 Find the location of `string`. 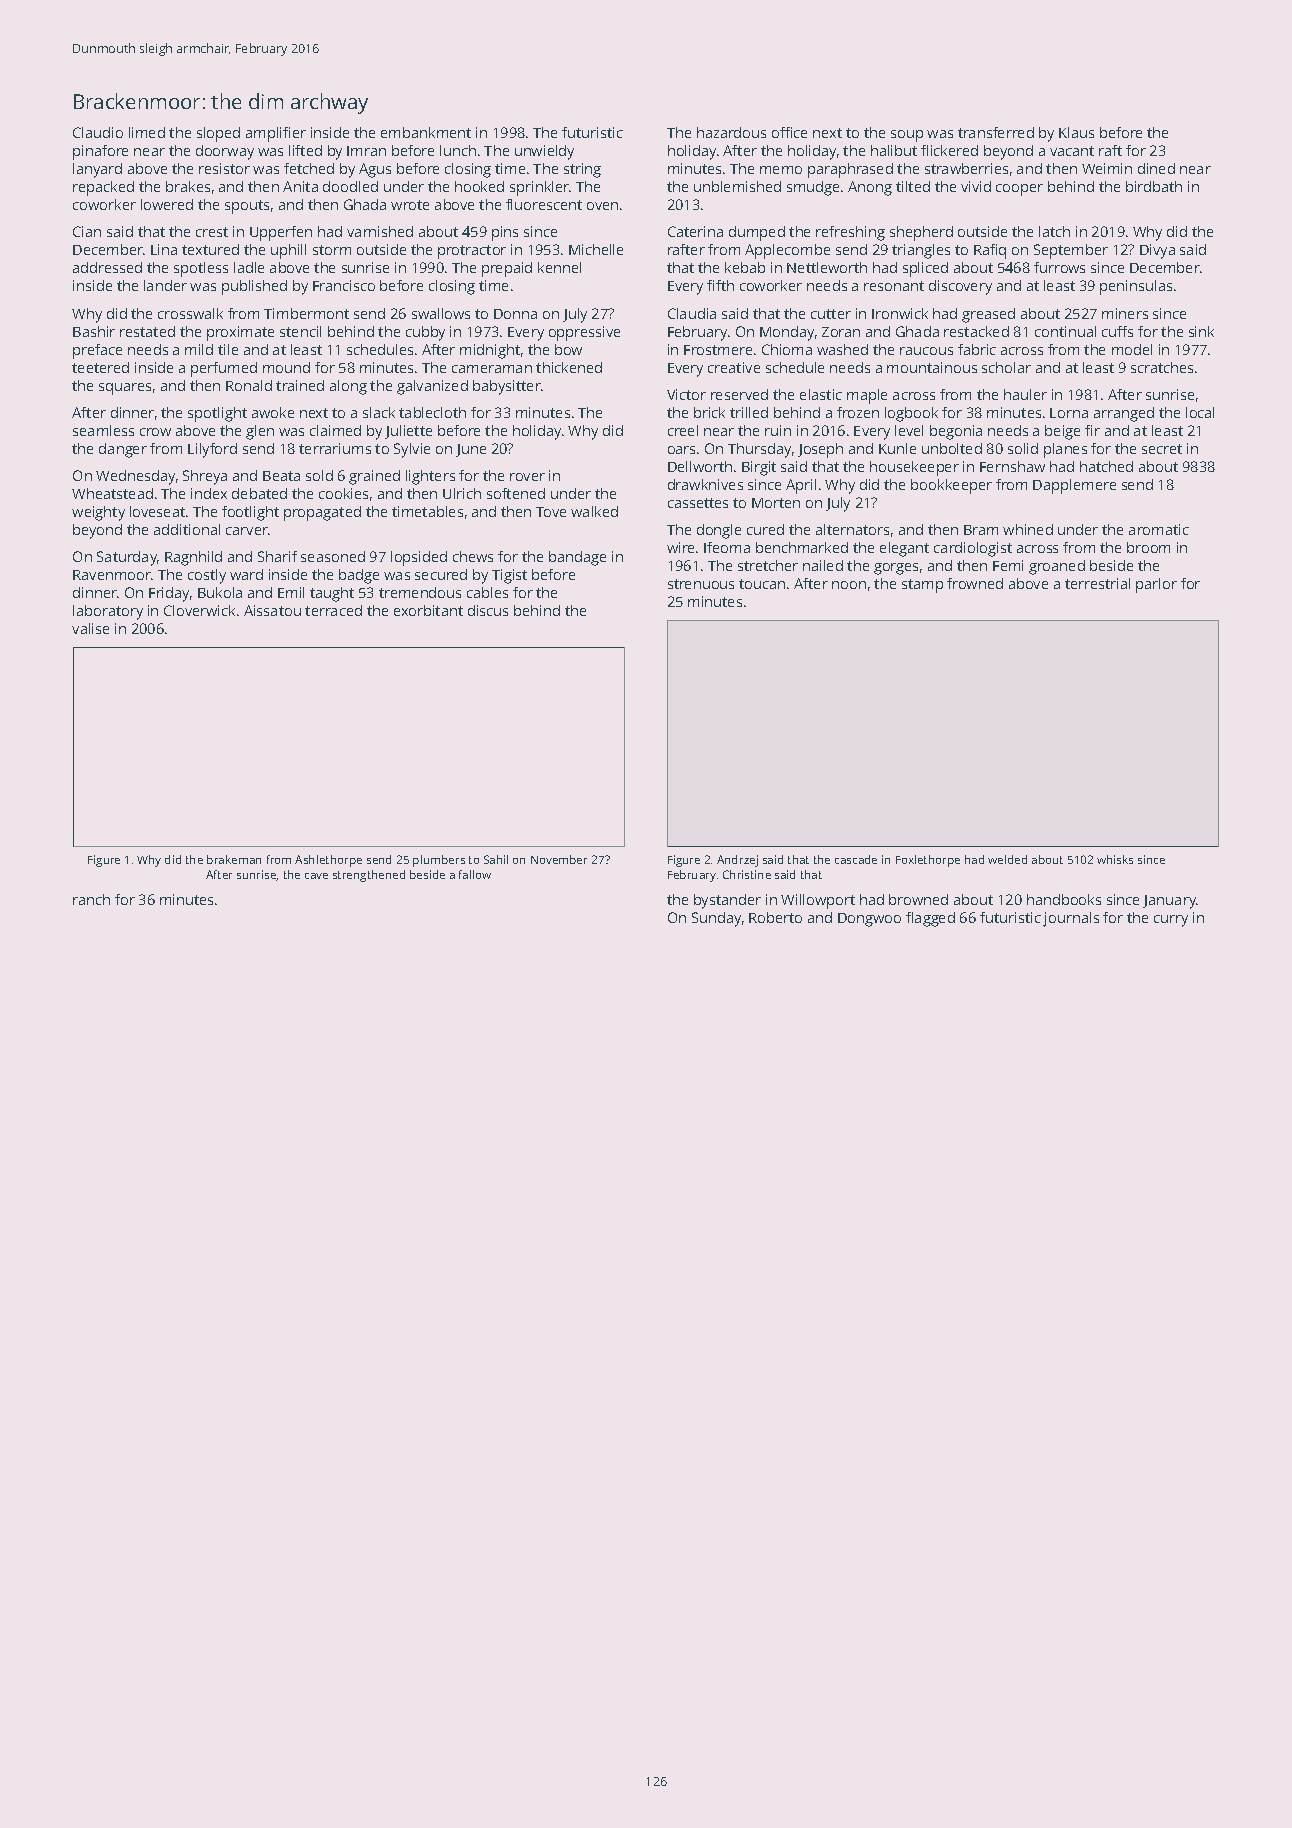

string is located at coordinates (582, 170).
